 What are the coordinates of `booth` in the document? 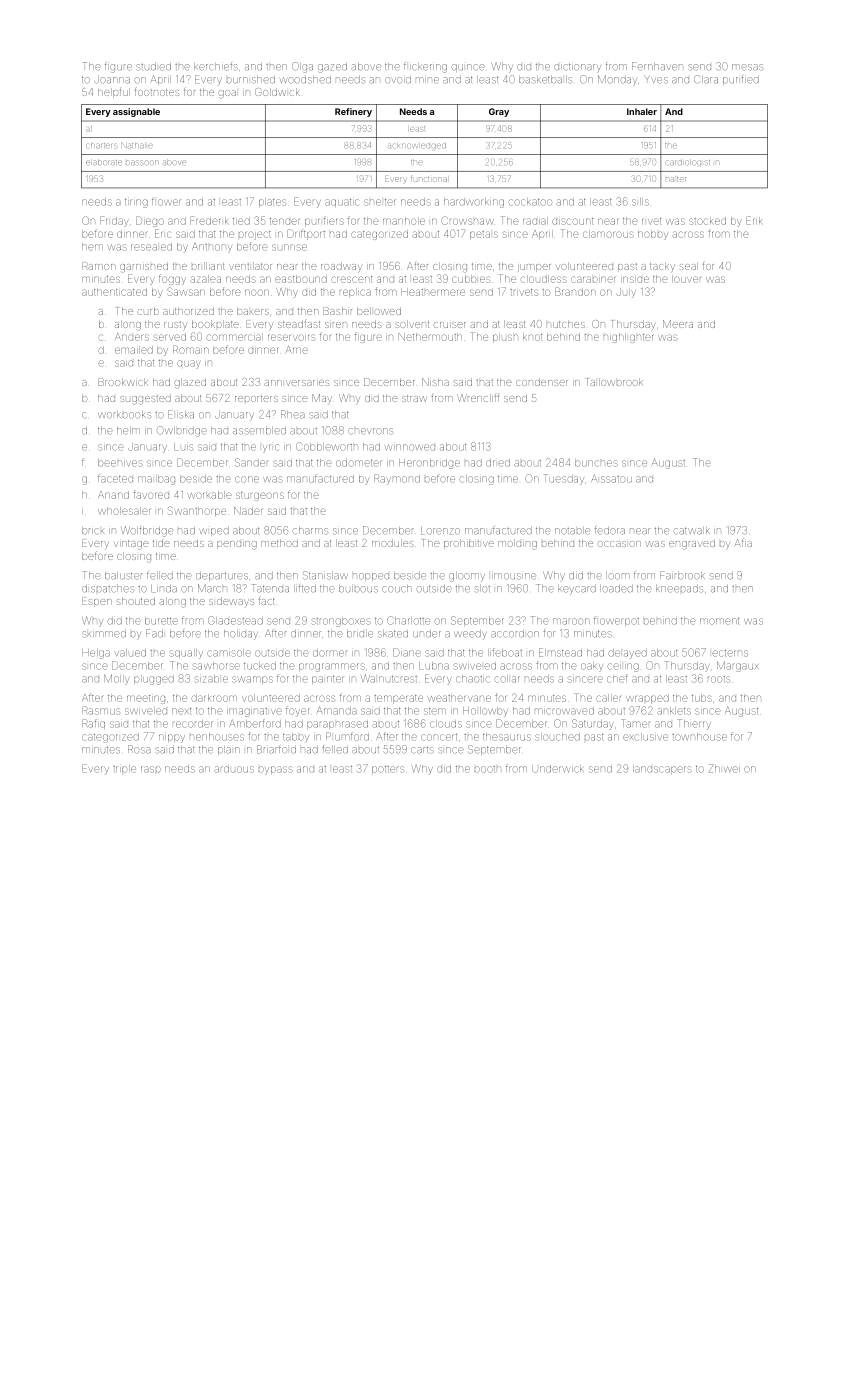 It's located at (488, 769).
